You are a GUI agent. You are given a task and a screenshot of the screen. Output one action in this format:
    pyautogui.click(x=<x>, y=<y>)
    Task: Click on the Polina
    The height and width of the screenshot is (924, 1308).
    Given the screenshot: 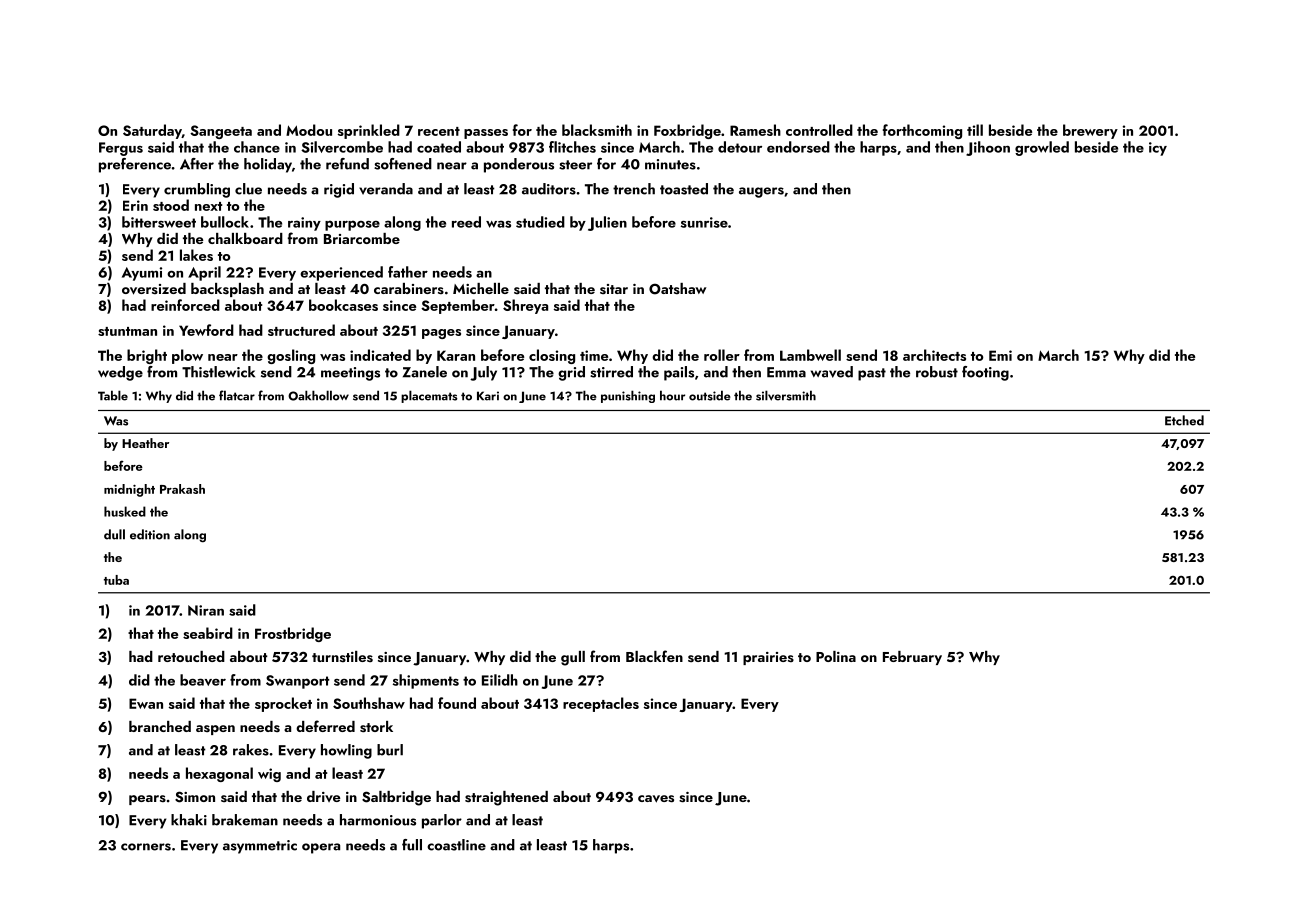 What is the action you would take?
    pyautogui.click(x=836, y=656)
